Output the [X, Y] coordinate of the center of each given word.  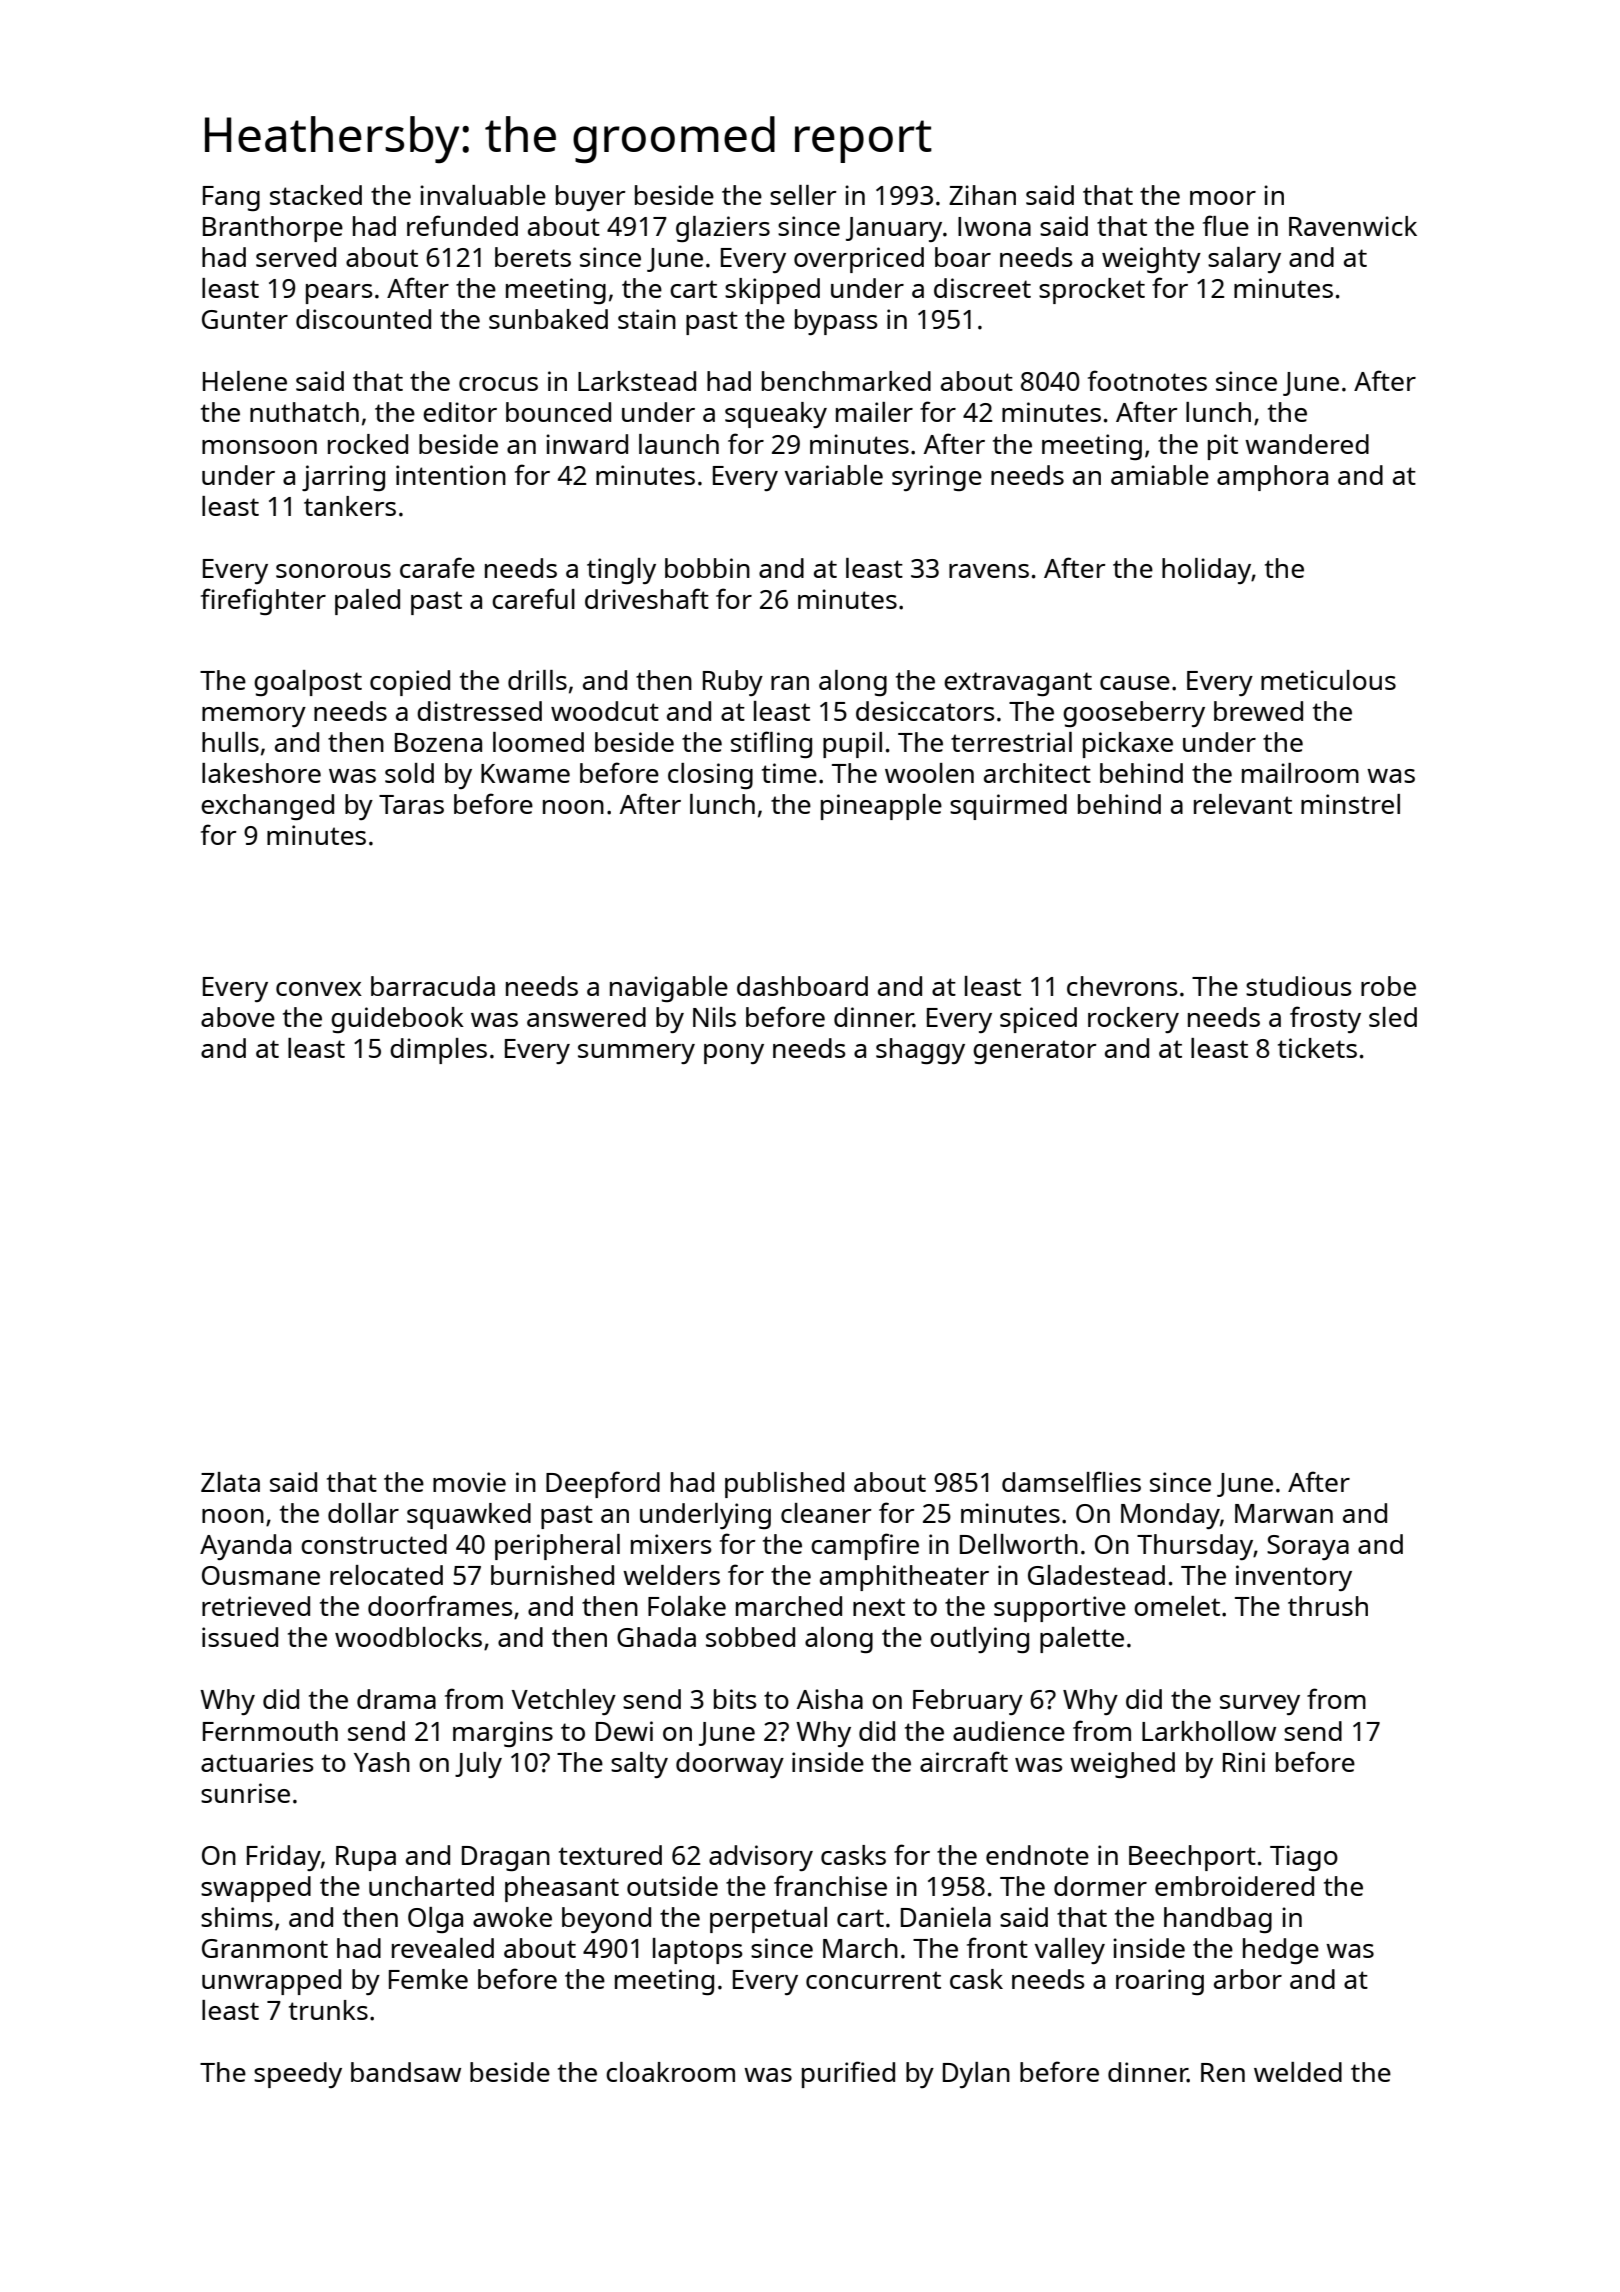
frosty [1325, 1019]
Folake [687, 1606]
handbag [1218, 1920]
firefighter [263, 601]
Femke [428, 1979]
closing [710, 776]
